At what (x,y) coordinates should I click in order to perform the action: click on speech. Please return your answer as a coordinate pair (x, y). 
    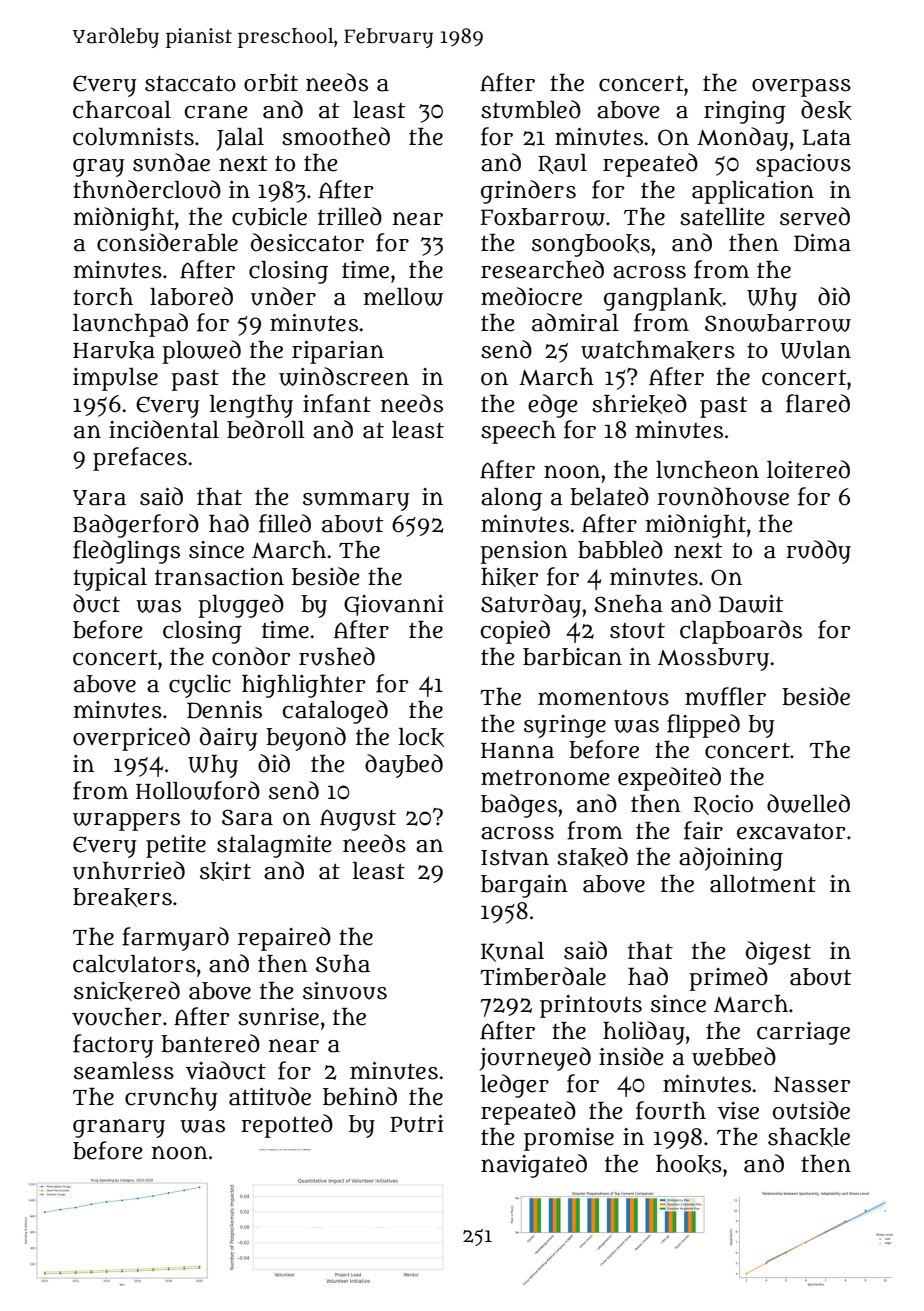
    Looking at the image, I should click on (518, 432).
